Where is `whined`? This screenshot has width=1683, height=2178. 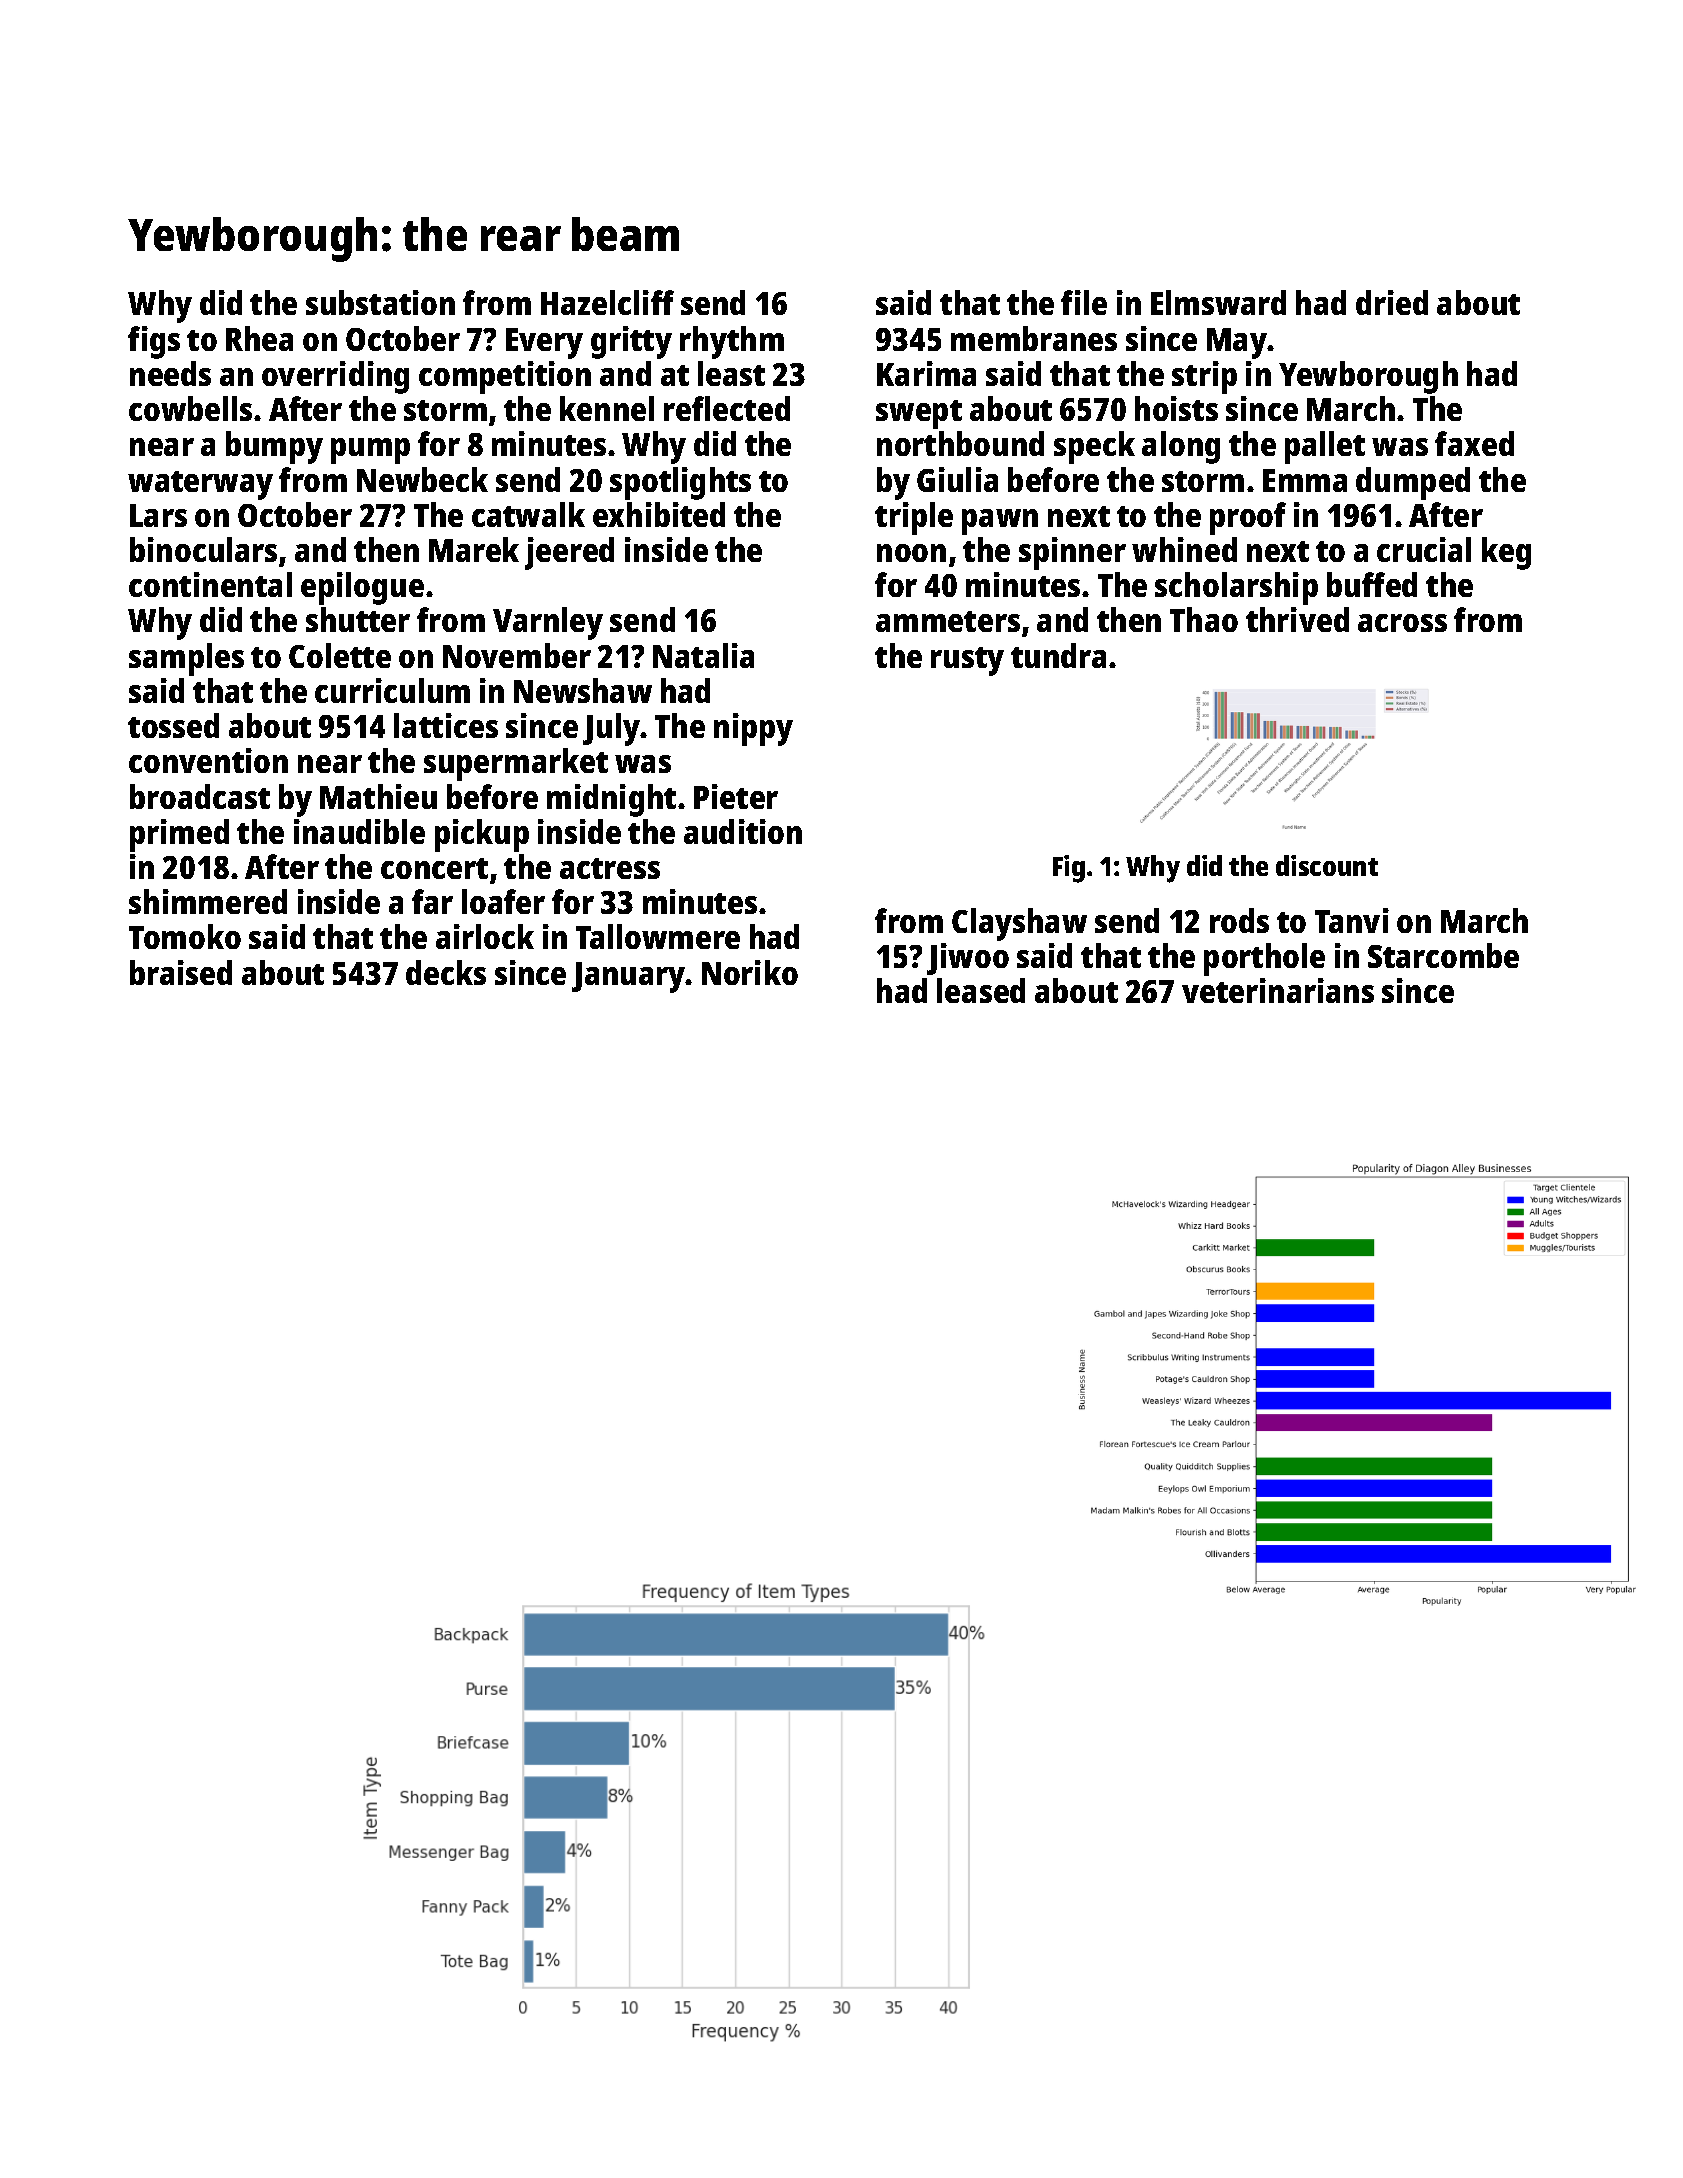
whined is located at coordinates (1184, 549).
